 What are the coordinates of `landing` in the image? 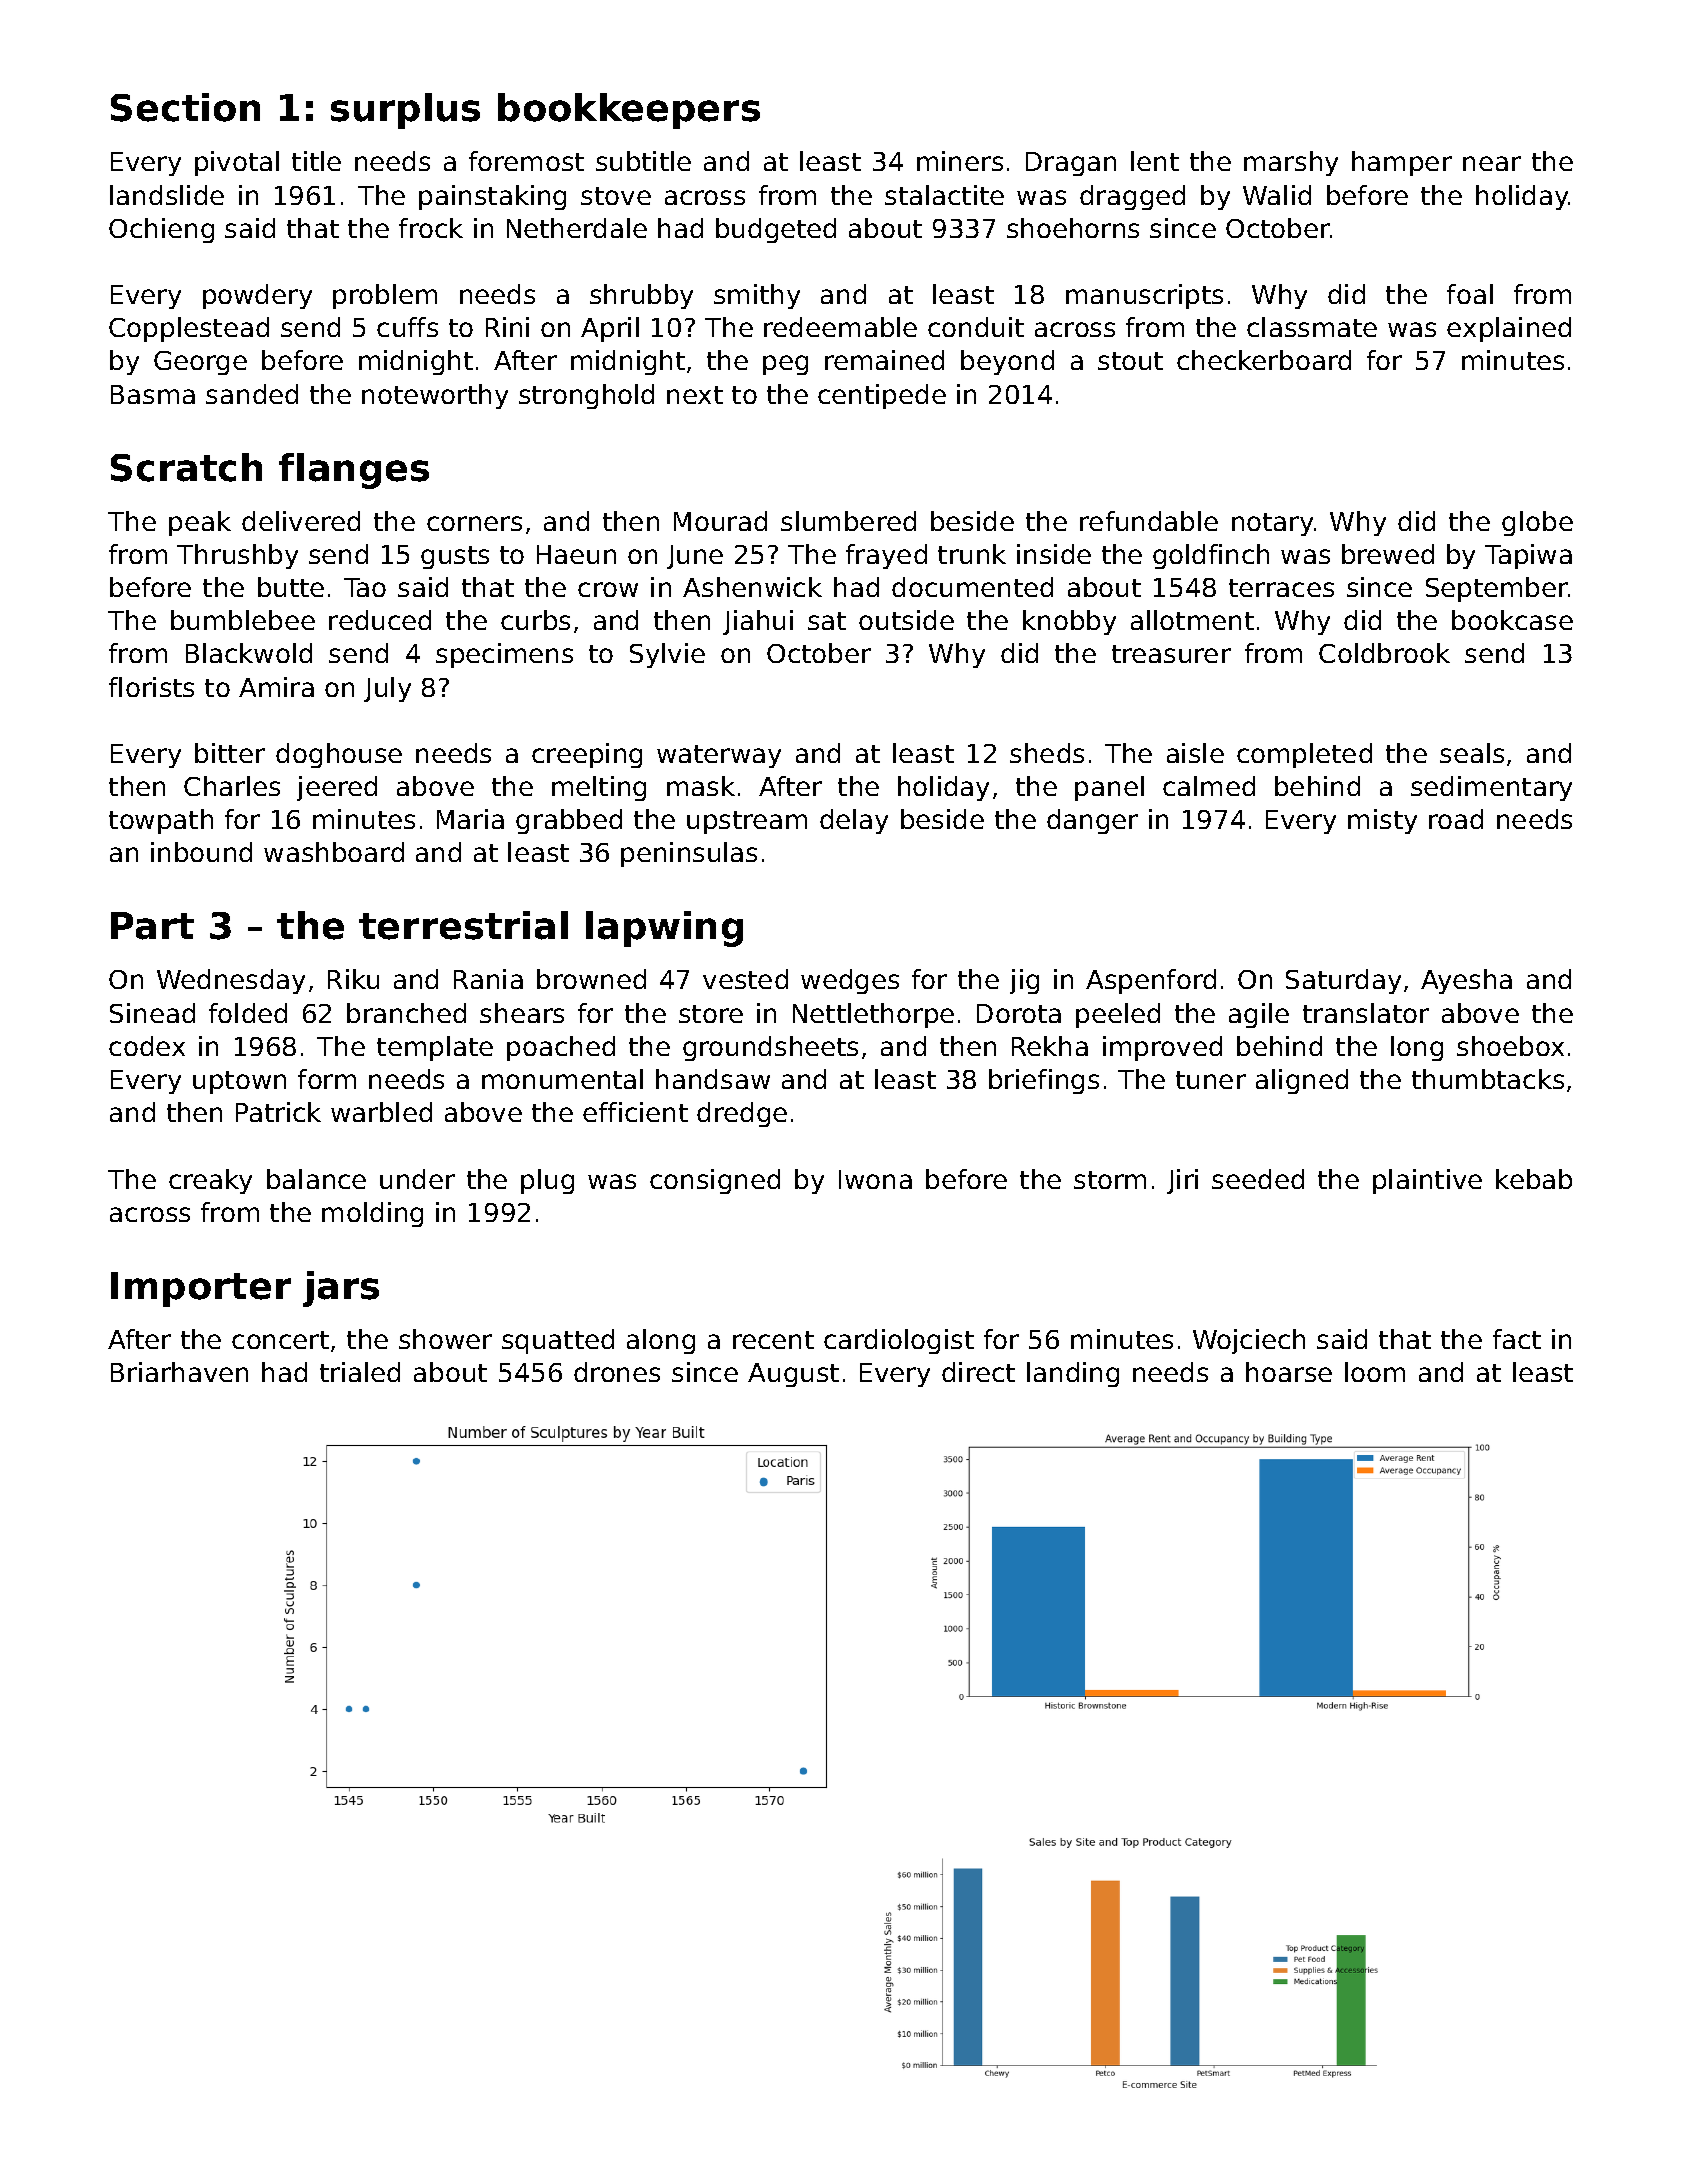 It's located at (1073, 1374).
